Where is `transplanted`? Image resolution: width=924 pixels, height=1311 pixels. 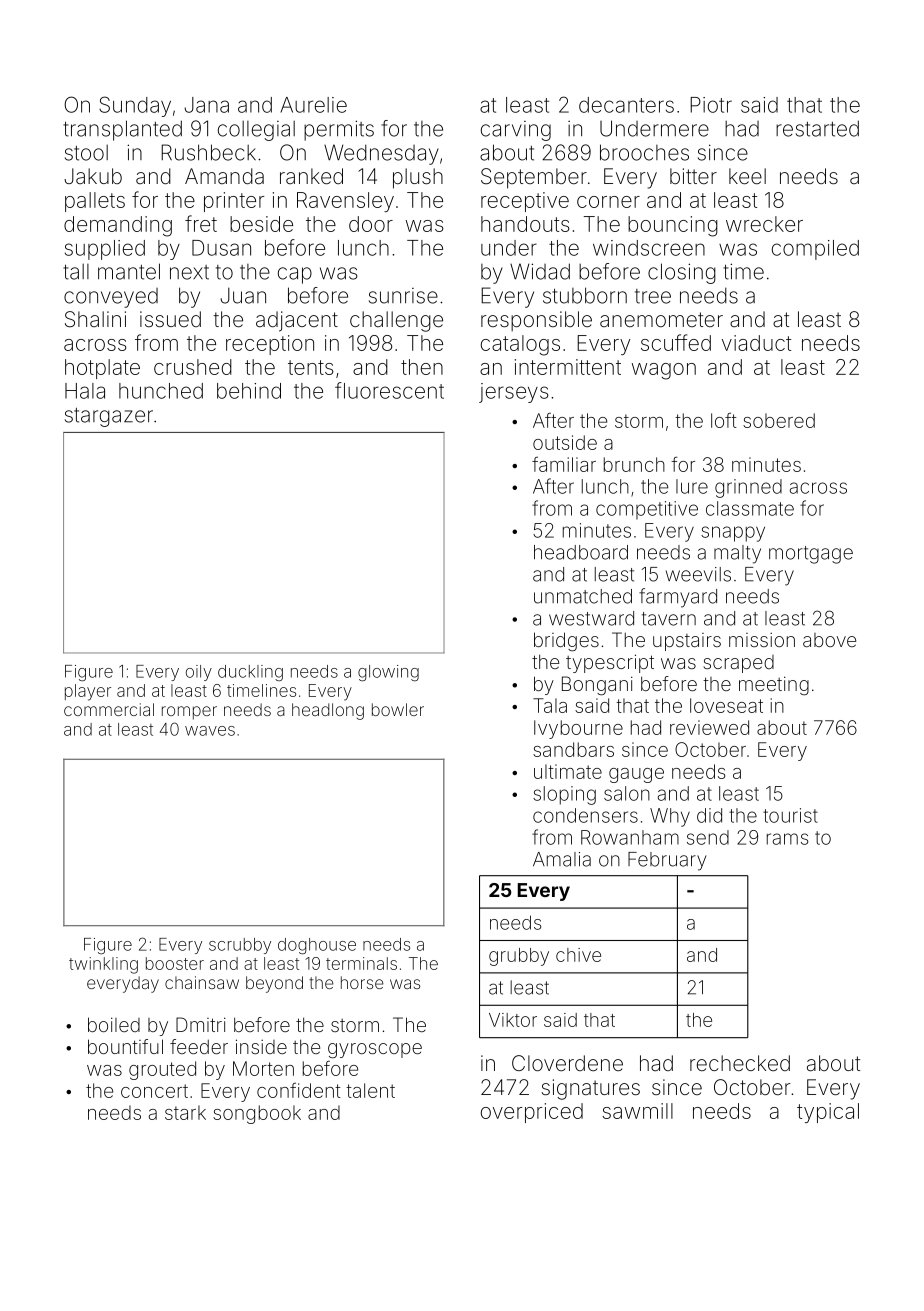 transplanted is located at coordinates (122, 130).
